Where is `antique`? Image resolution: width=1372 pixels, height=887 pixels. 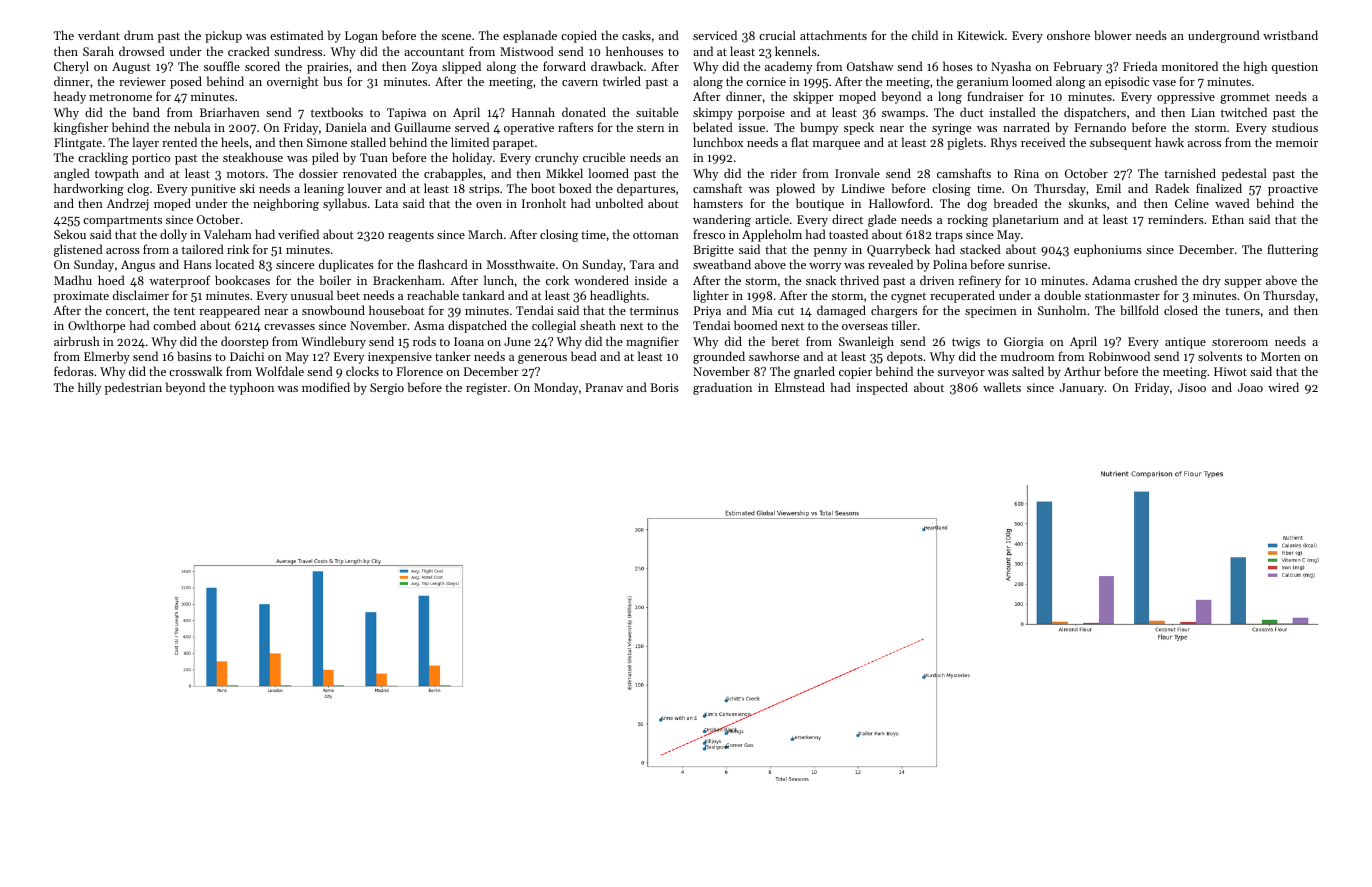
antique is located at coordinates (1185, 343).
